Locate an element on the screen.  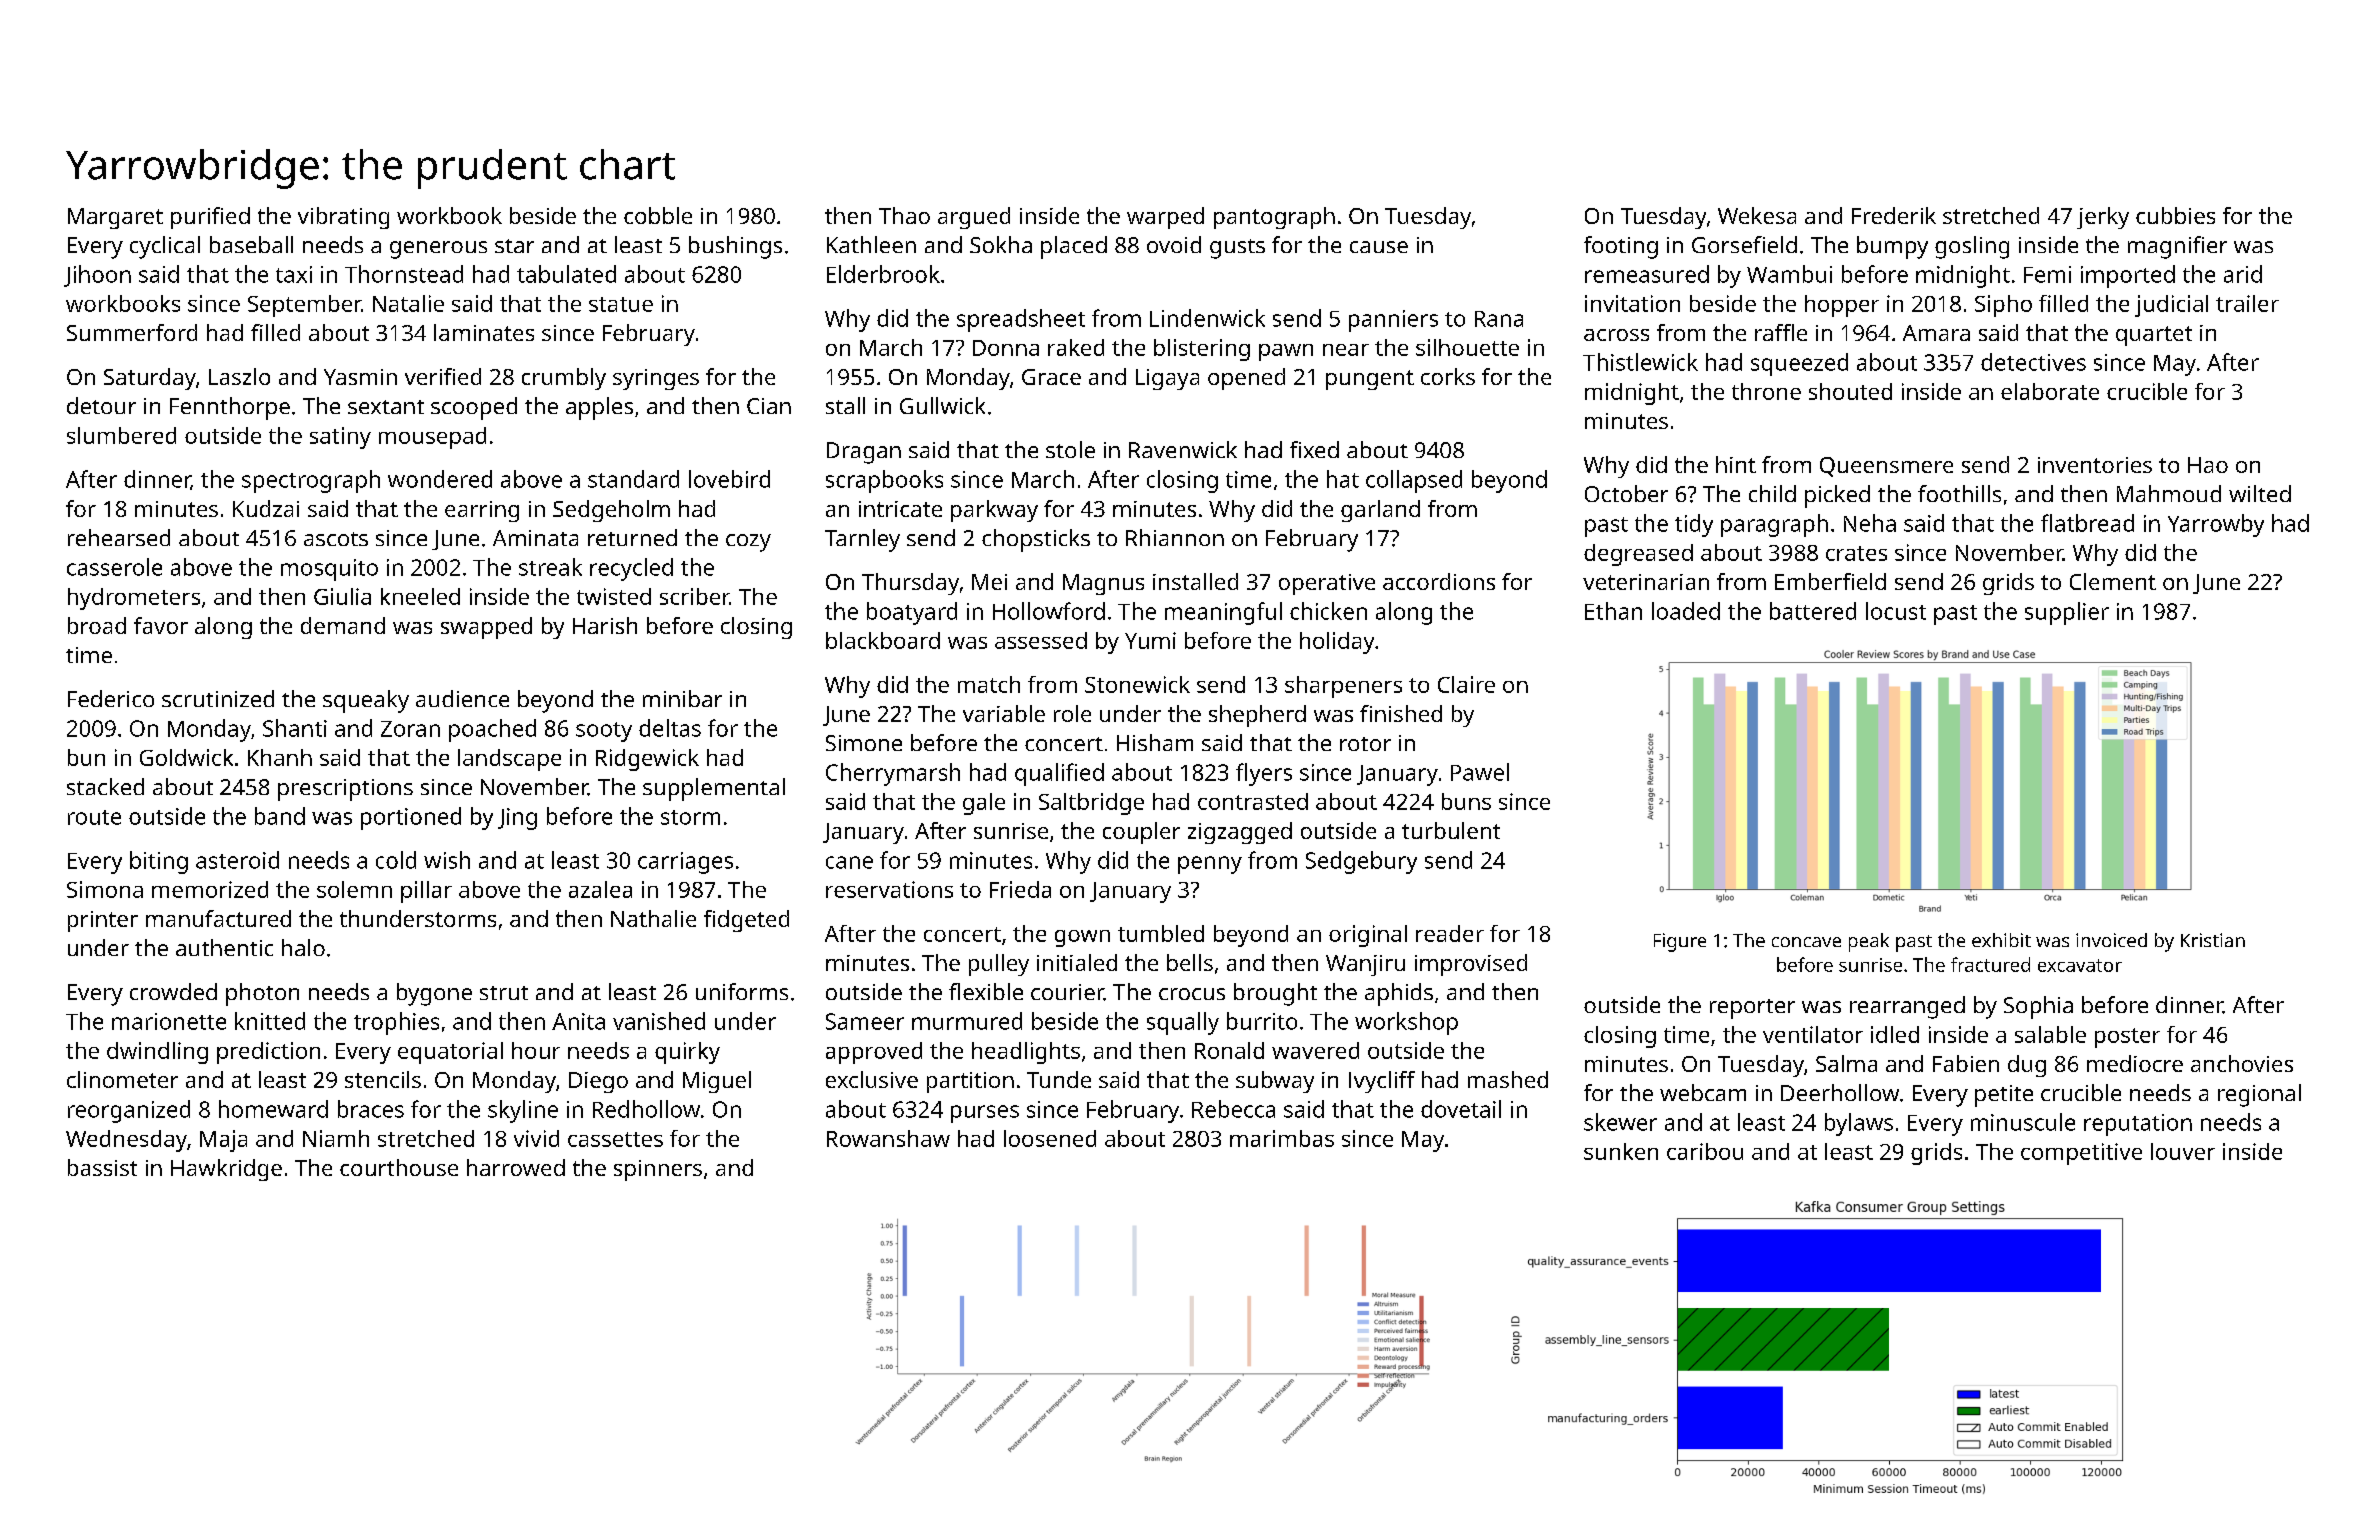
syringes is located at coordinates (656, 379).
